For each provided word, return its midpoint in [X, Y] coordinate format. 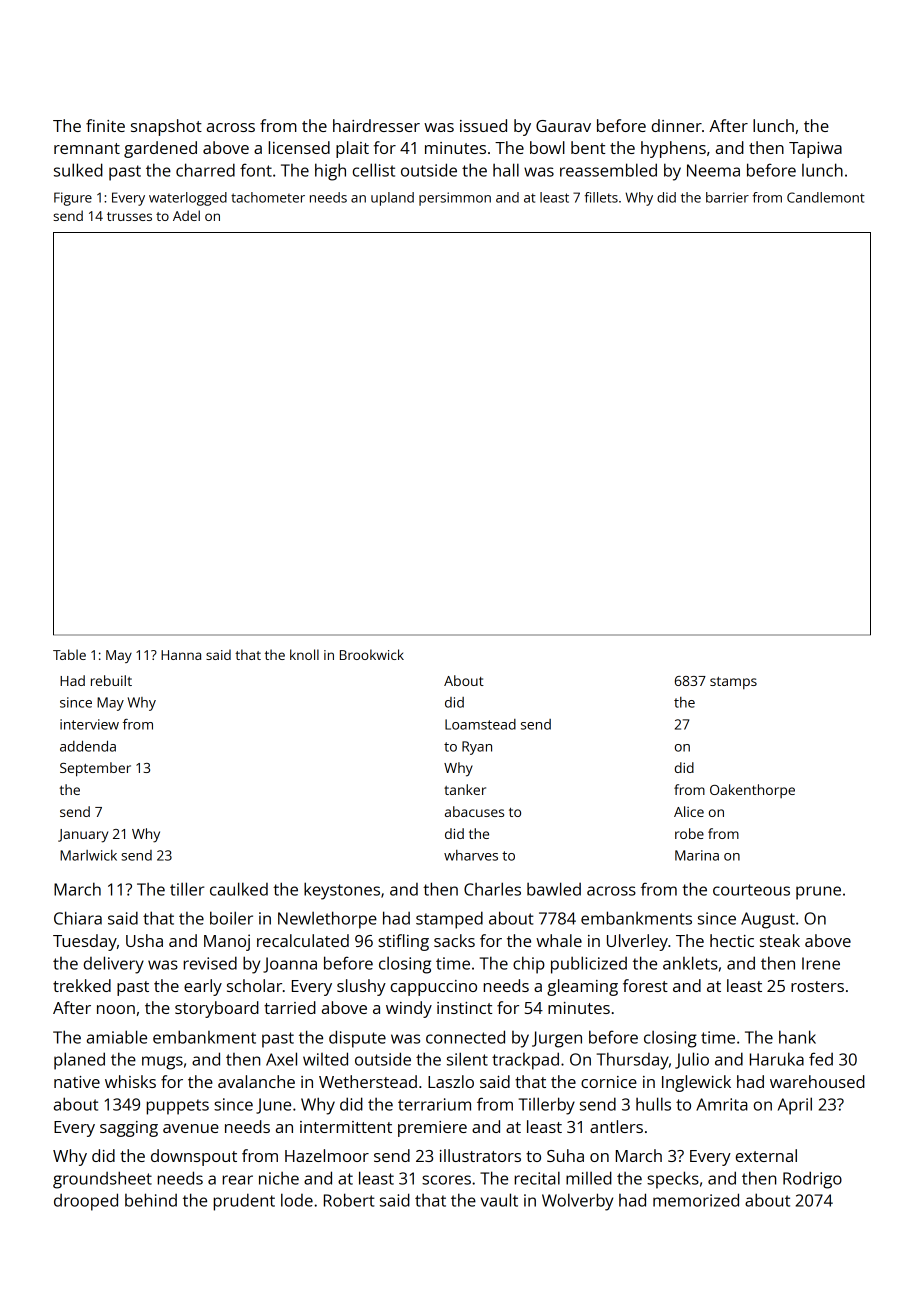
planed [79, 1061]
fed [821, 1059]
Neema [713, 170]
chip [529, 965]
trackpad [525, 1061]
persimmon [455, 199]
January [83, 836]
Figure [73, 199]
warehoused [817, 1081]
